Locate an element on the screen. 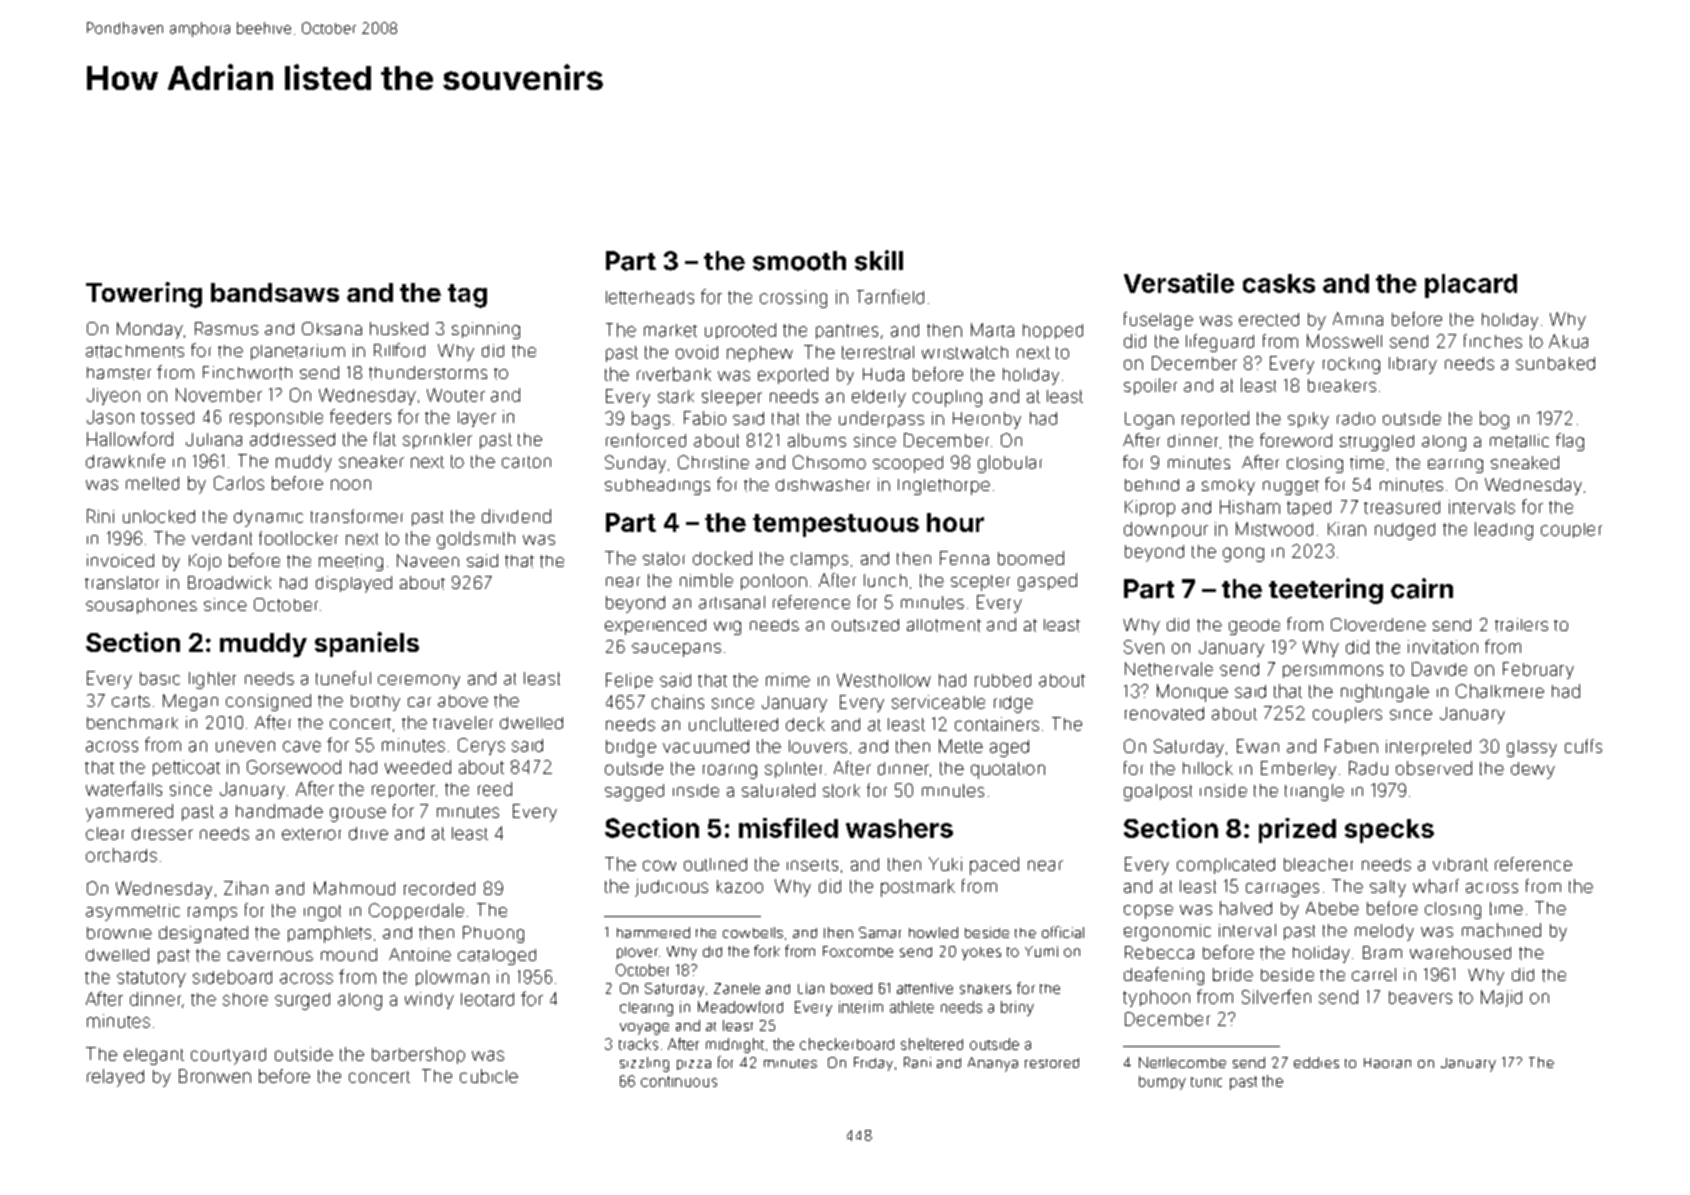 The height and width of the screenshot is (1195, 1690). smooth is located at coordinates (799, 261).
